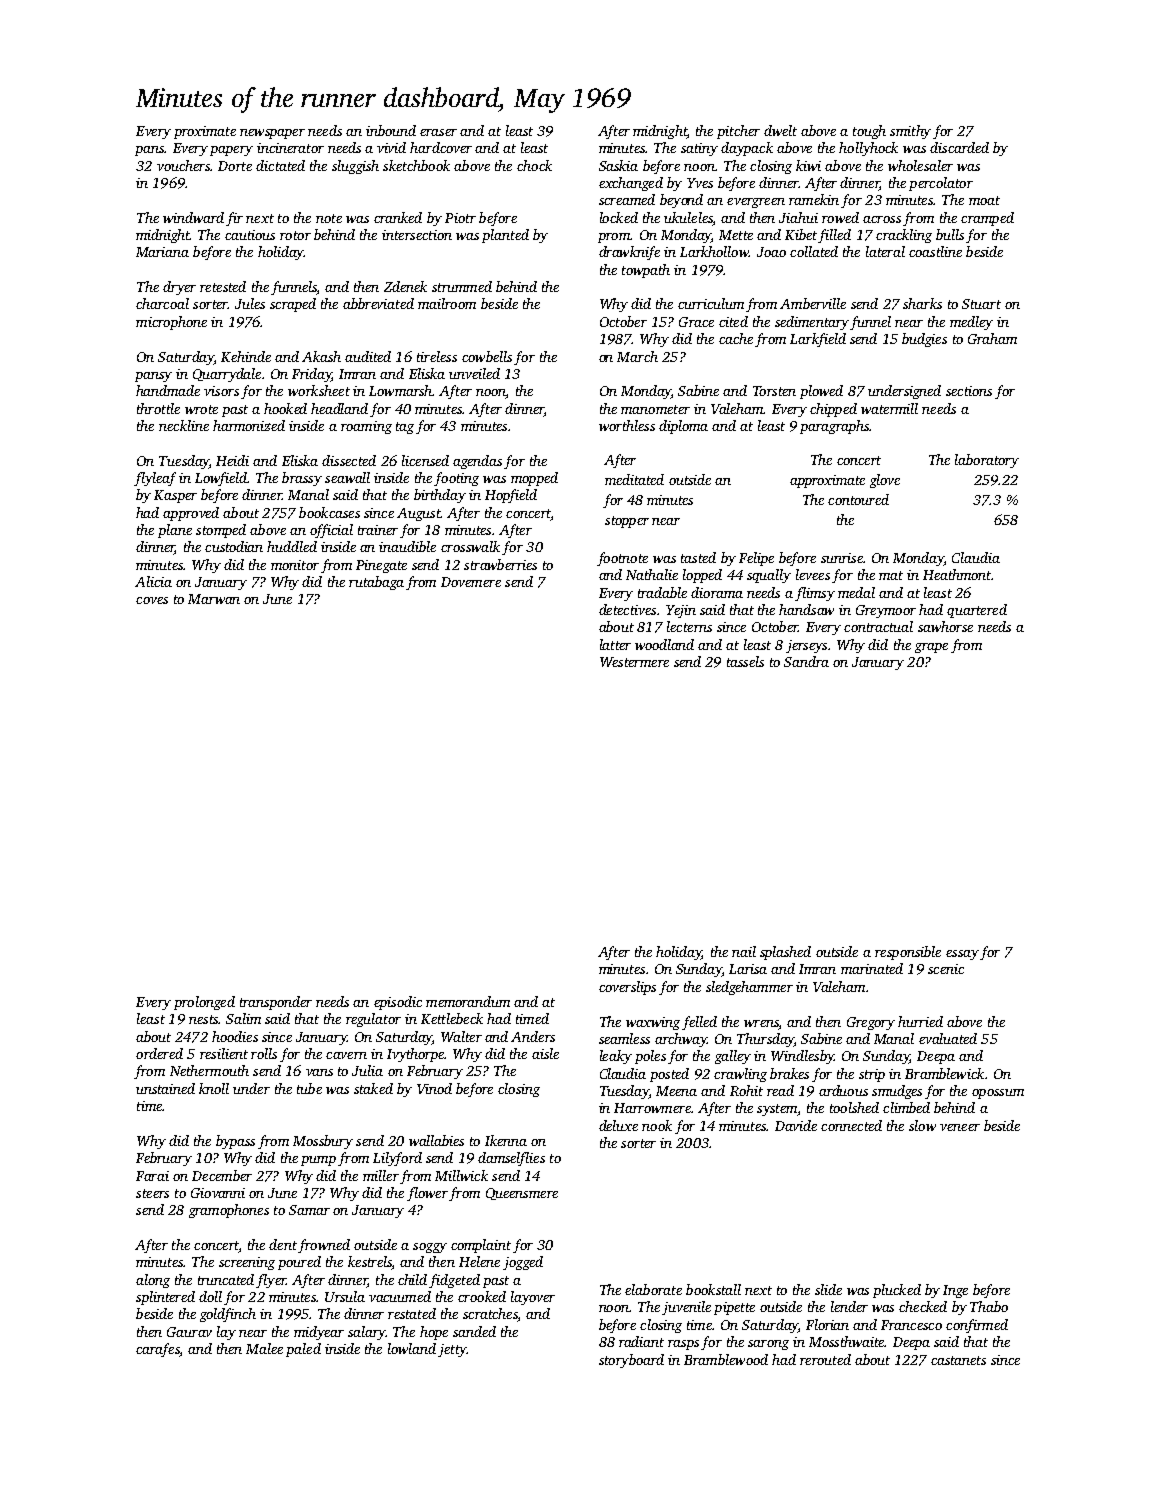 The image size is (1161, 1503). What do you see at coordinates (931, 648) in the page?
I see `grape` at bounding box center [931, 648].
